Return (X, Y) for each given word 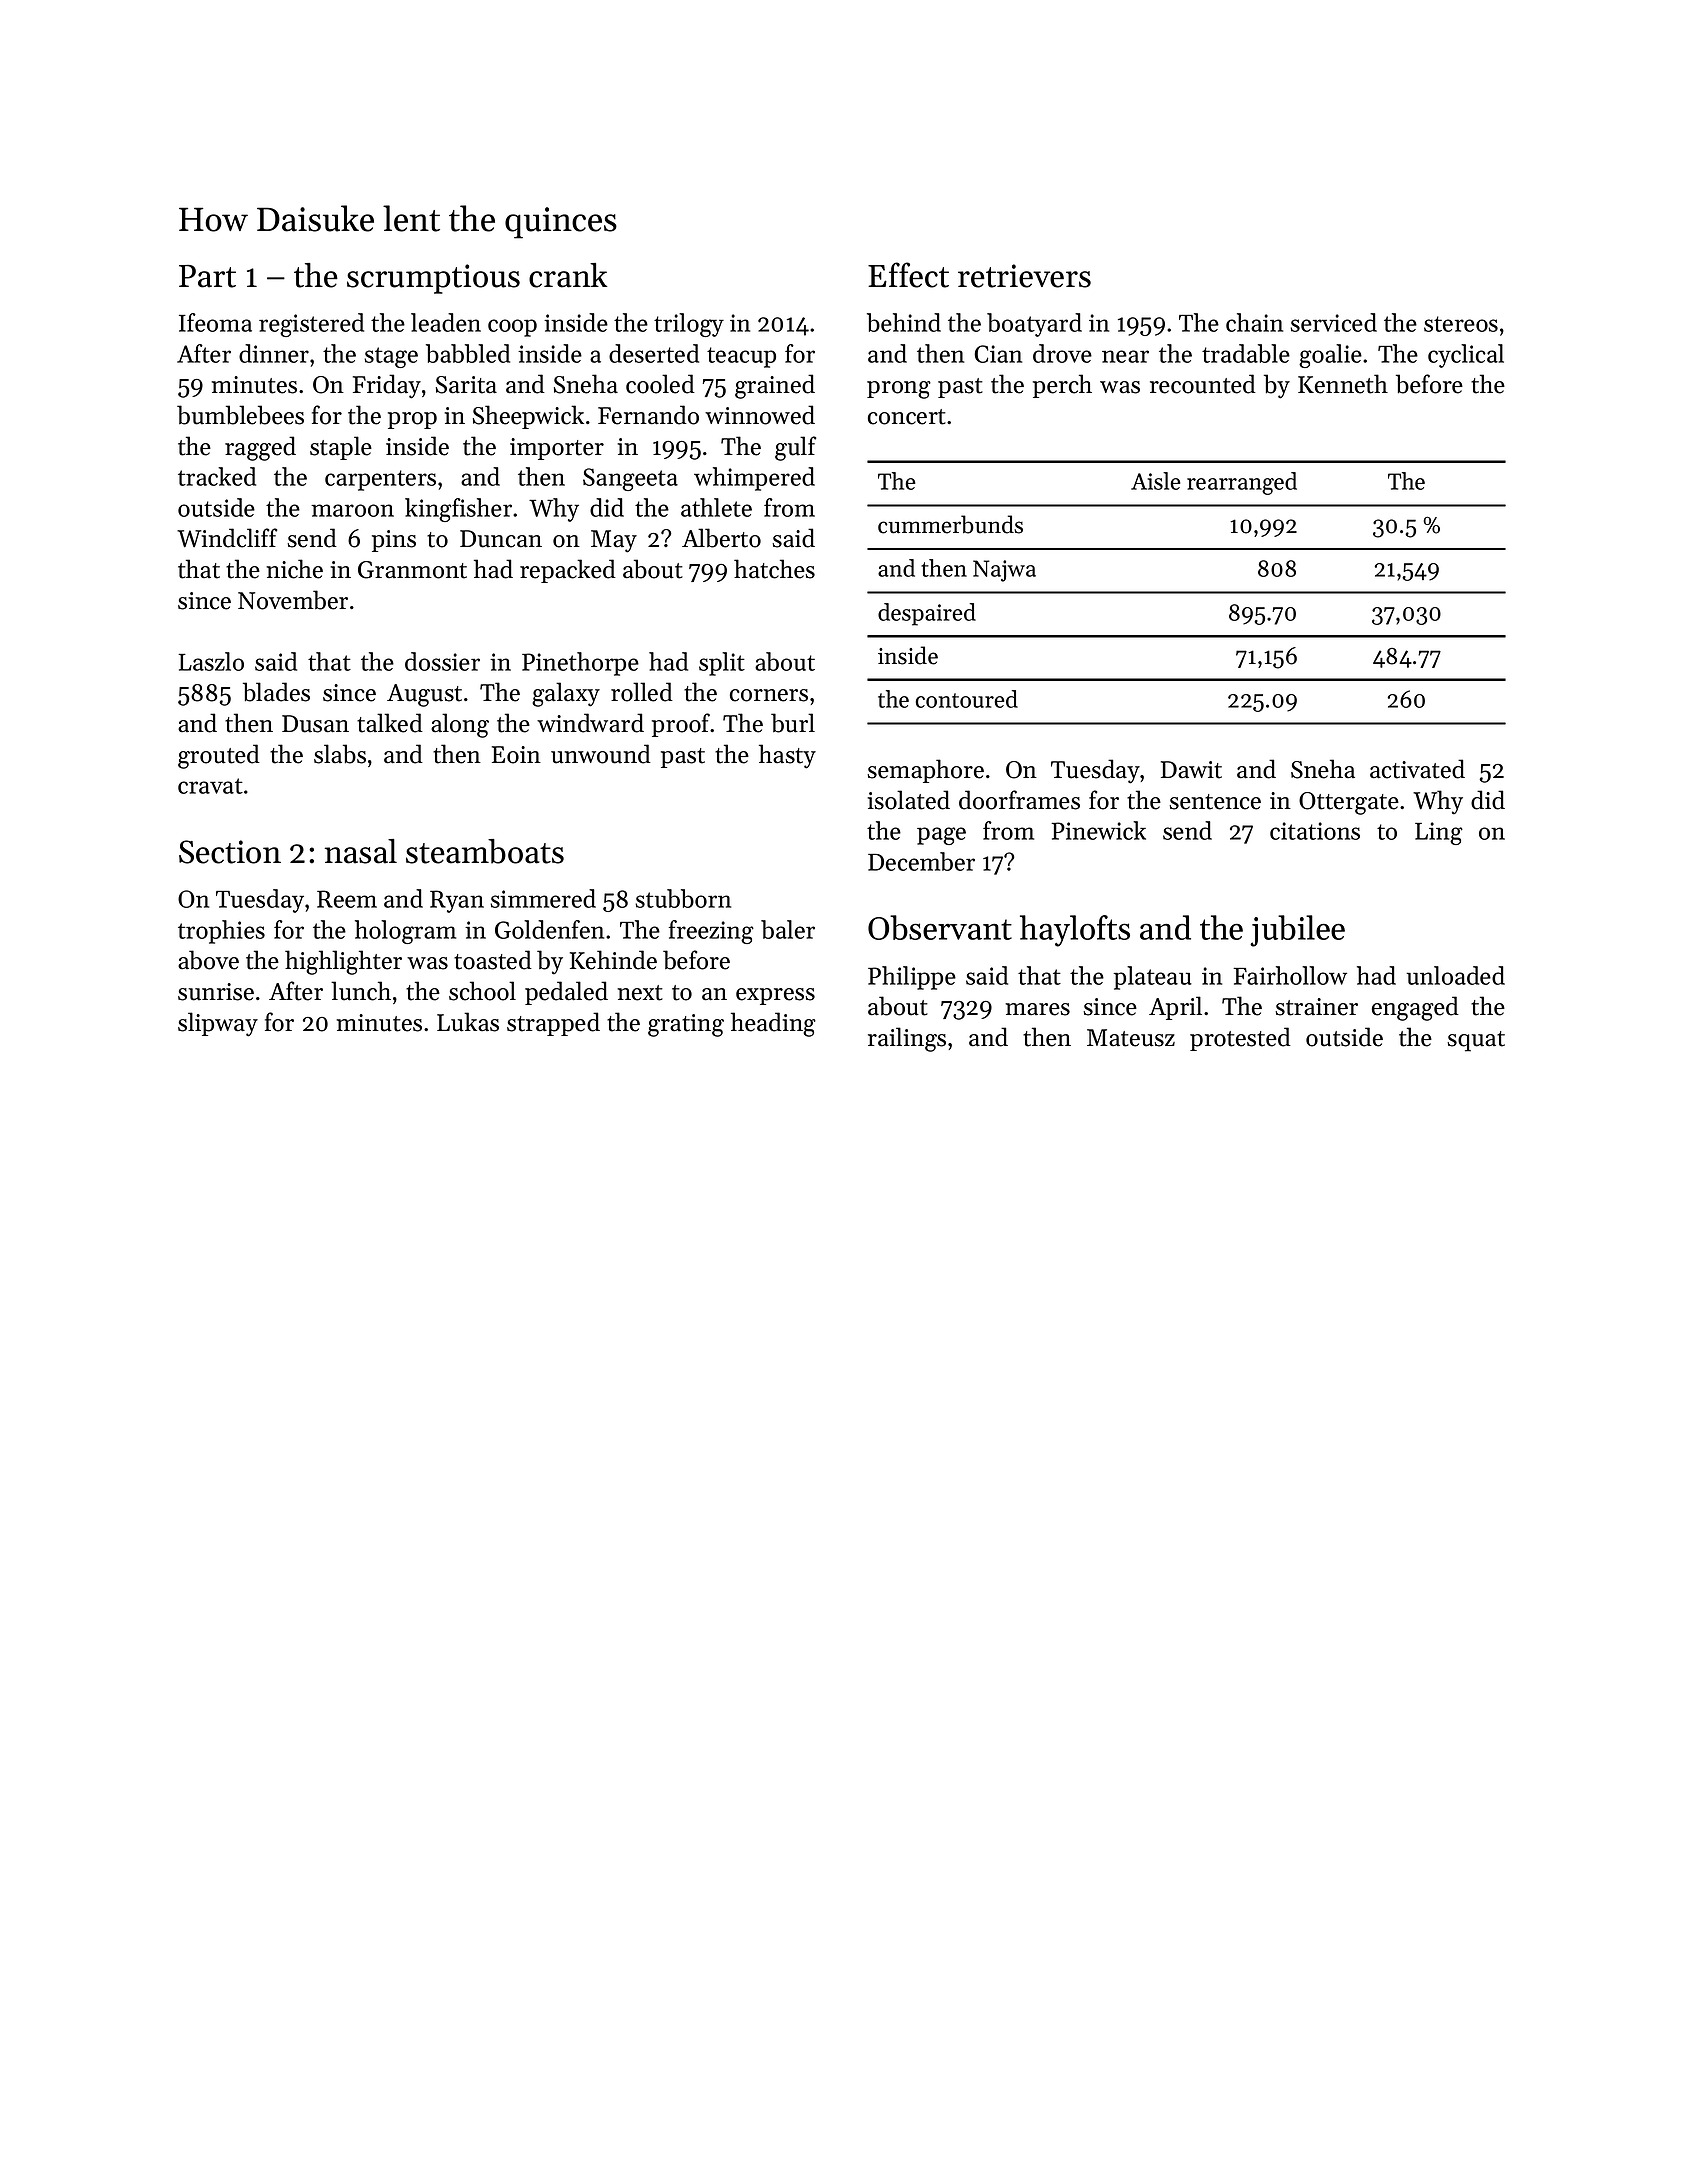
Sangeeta (630, 479)
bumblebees (240, 415)
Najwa (1004, 571)
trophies (221, 932)
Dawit (1191, 770)
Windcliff (227, 538)
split (722, 664)
